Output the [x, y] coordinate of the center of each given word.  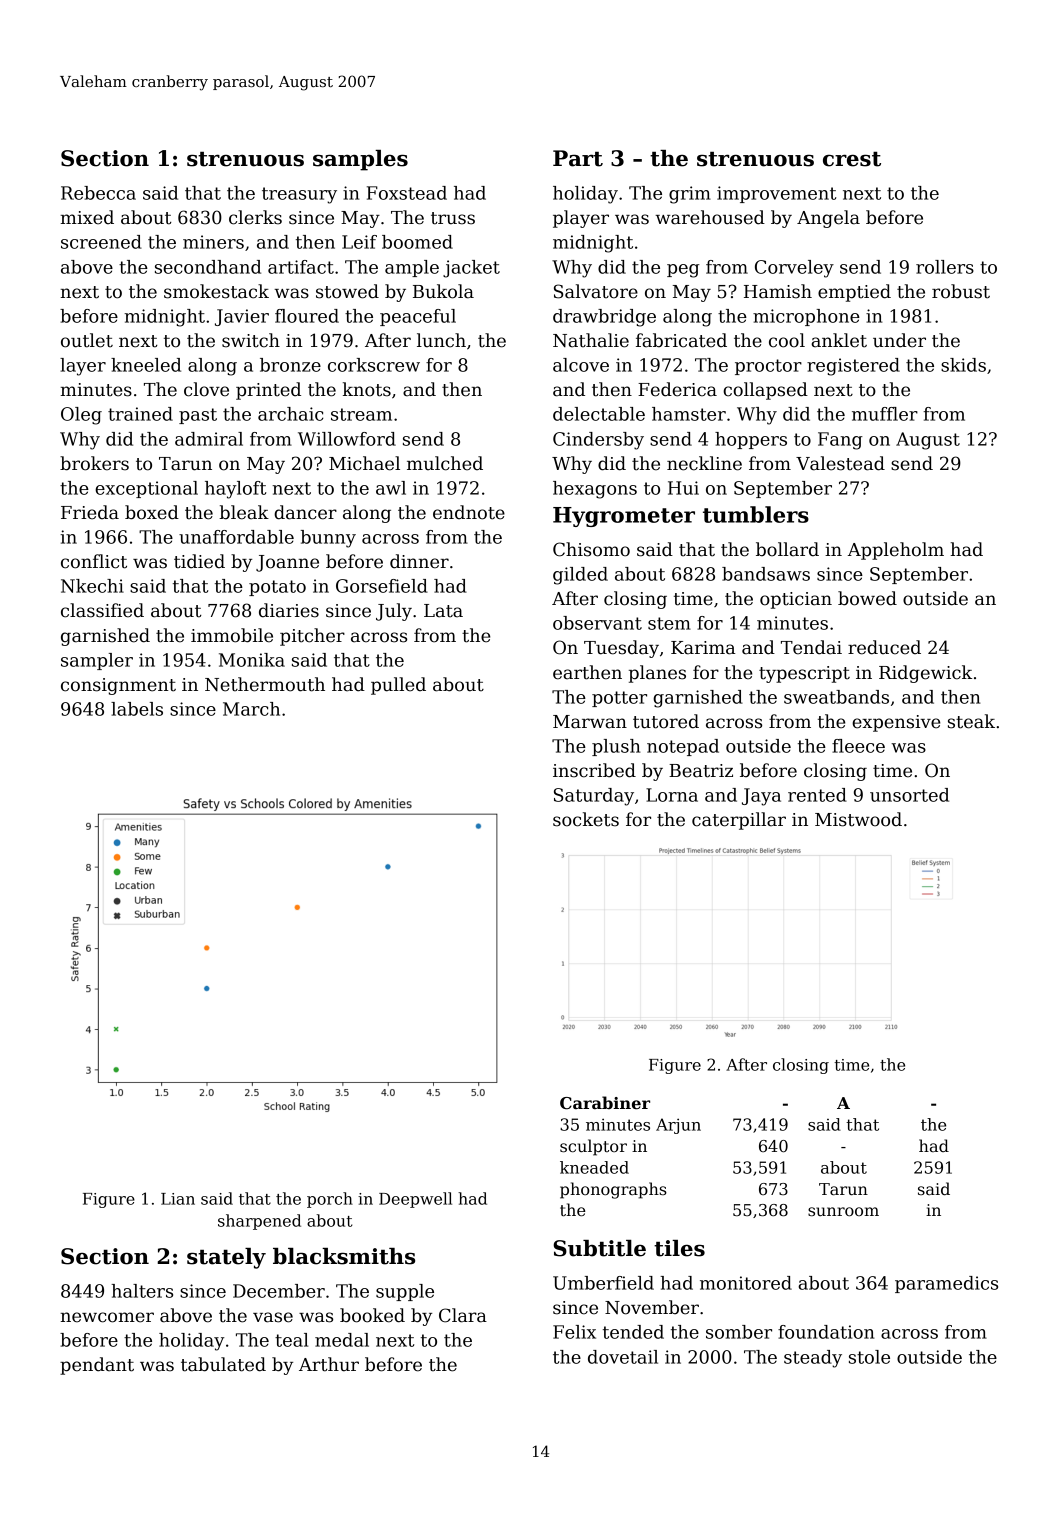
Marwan [590, 722]
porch [330, 1200]
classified [102, 610]
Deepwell [415, 1200]
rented [817, 795]
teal [291, 1340]
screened [101, 242]
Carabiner [605, 1103]
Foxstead [407, 193]
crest [852, 159]
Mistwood [858, 819]
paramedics [946, 1284]
